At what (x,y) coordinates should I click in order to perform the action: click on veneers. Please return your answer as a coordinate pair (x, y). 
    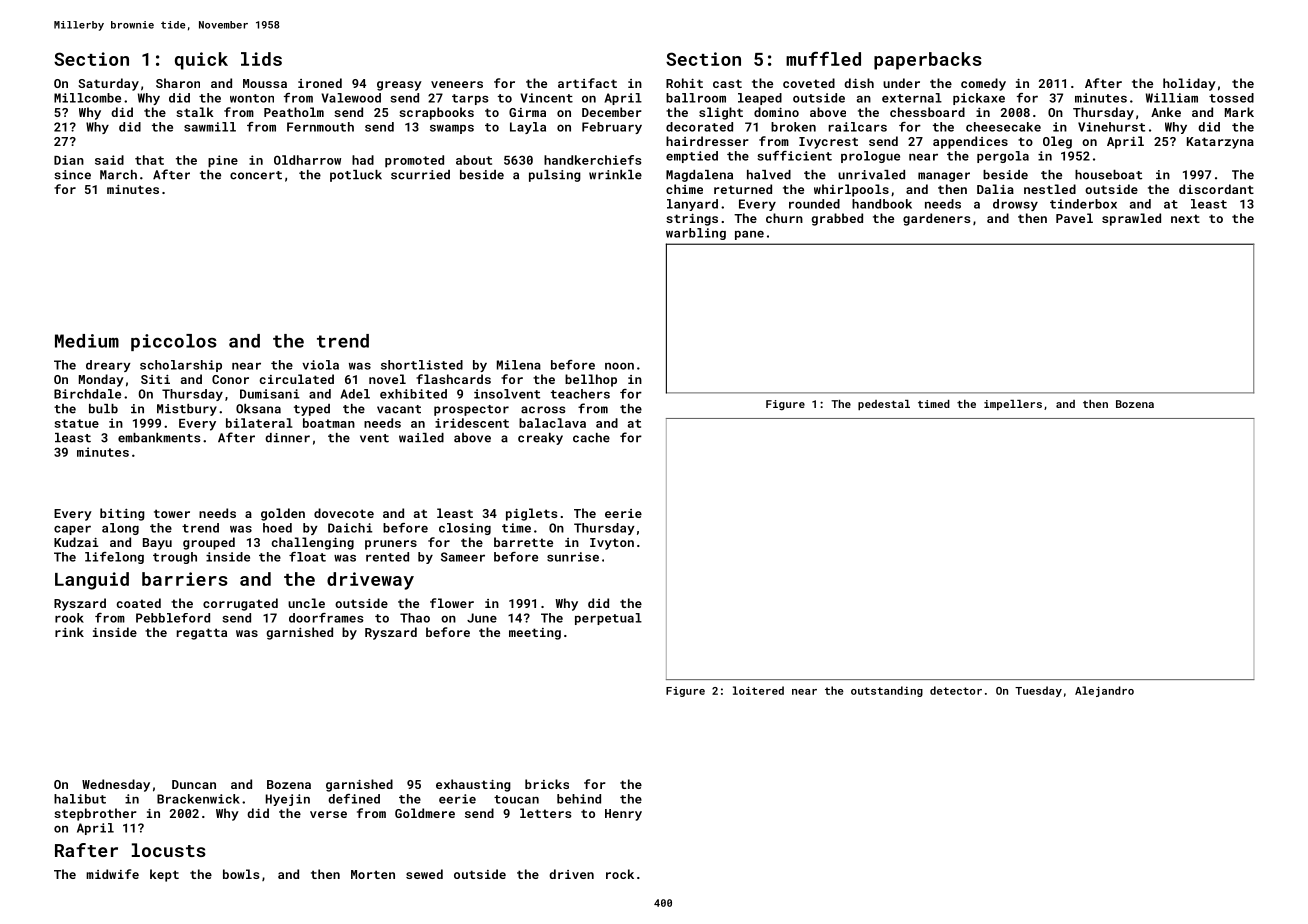
    Looking at the image, I should click on (457, 84).
